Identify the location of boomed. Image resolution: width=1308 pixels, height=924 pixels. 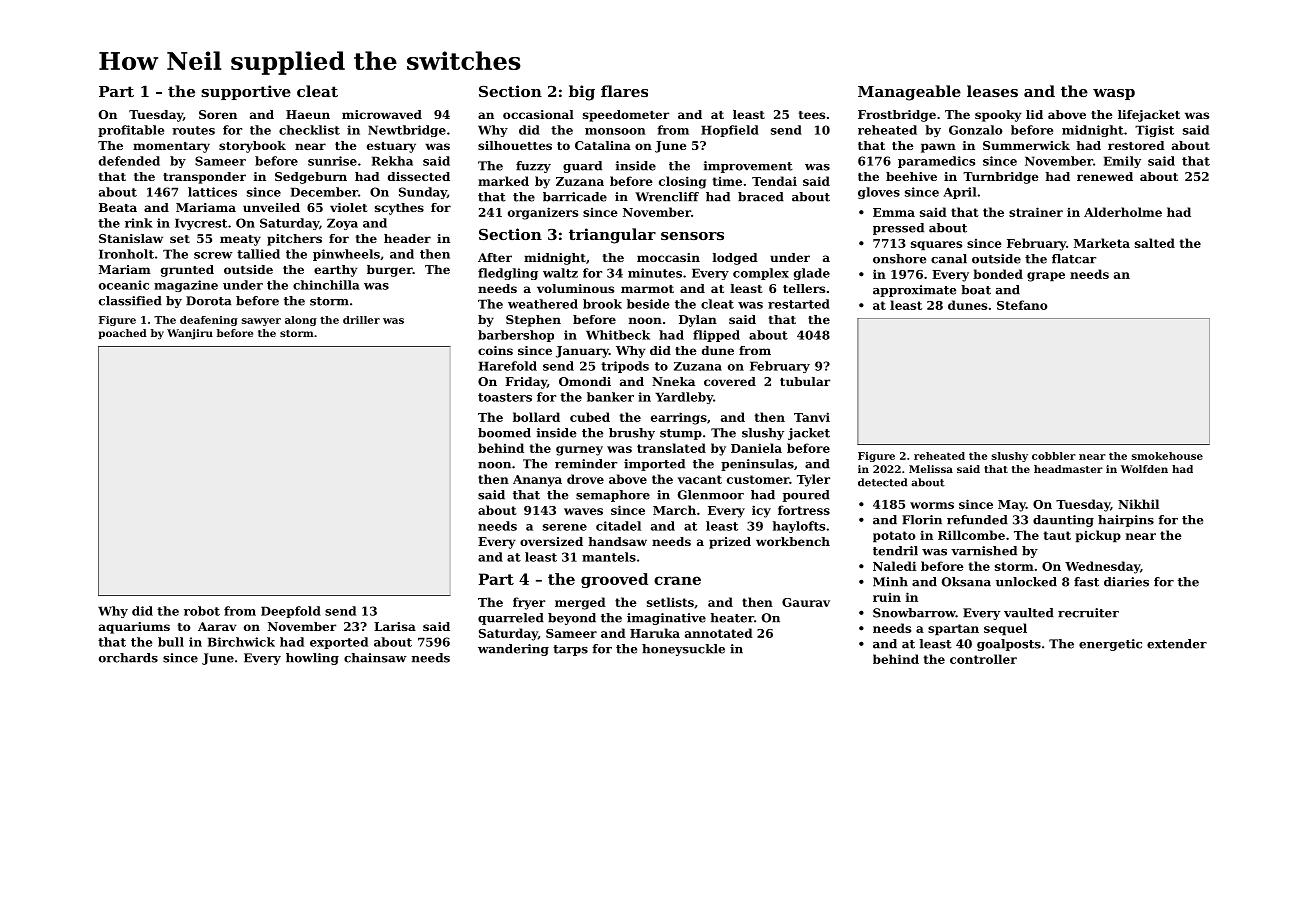
(504, 433).
